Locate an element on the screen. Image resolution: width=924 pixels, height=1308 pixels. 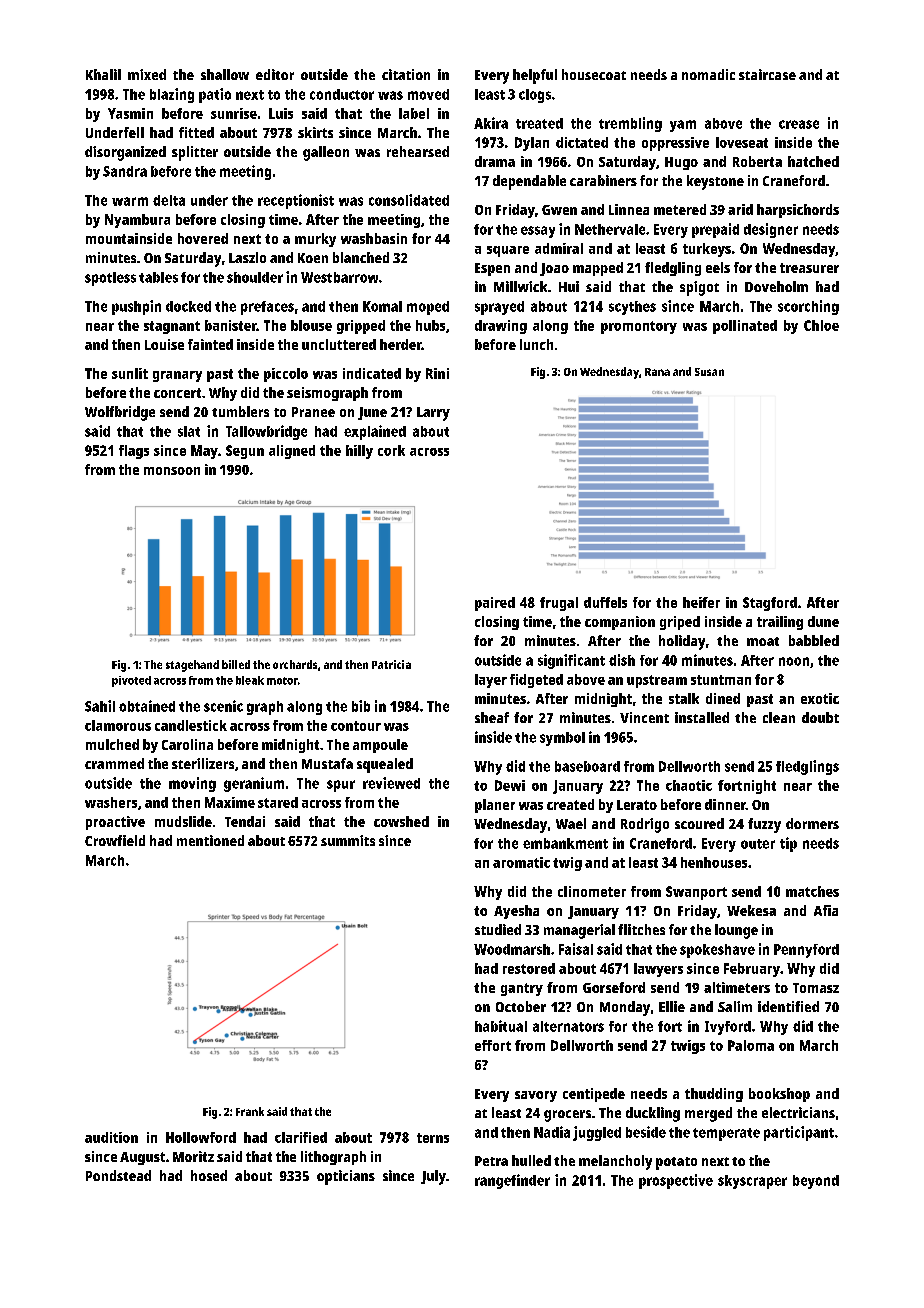
Sandra is located at coordinates (125, 171).
